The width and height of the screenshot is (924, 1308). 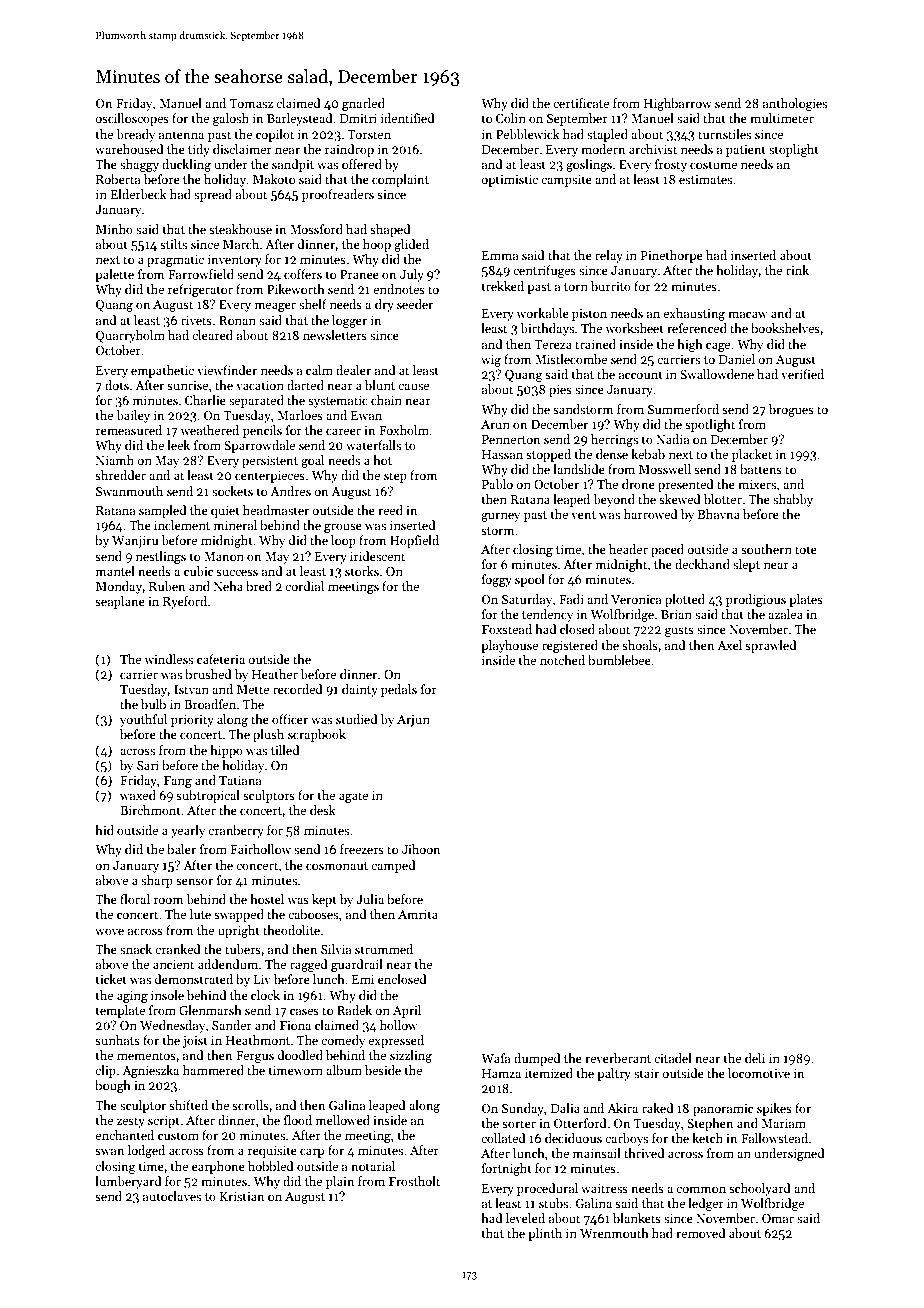 I want to click on plates, so click(x=806, y=600).
